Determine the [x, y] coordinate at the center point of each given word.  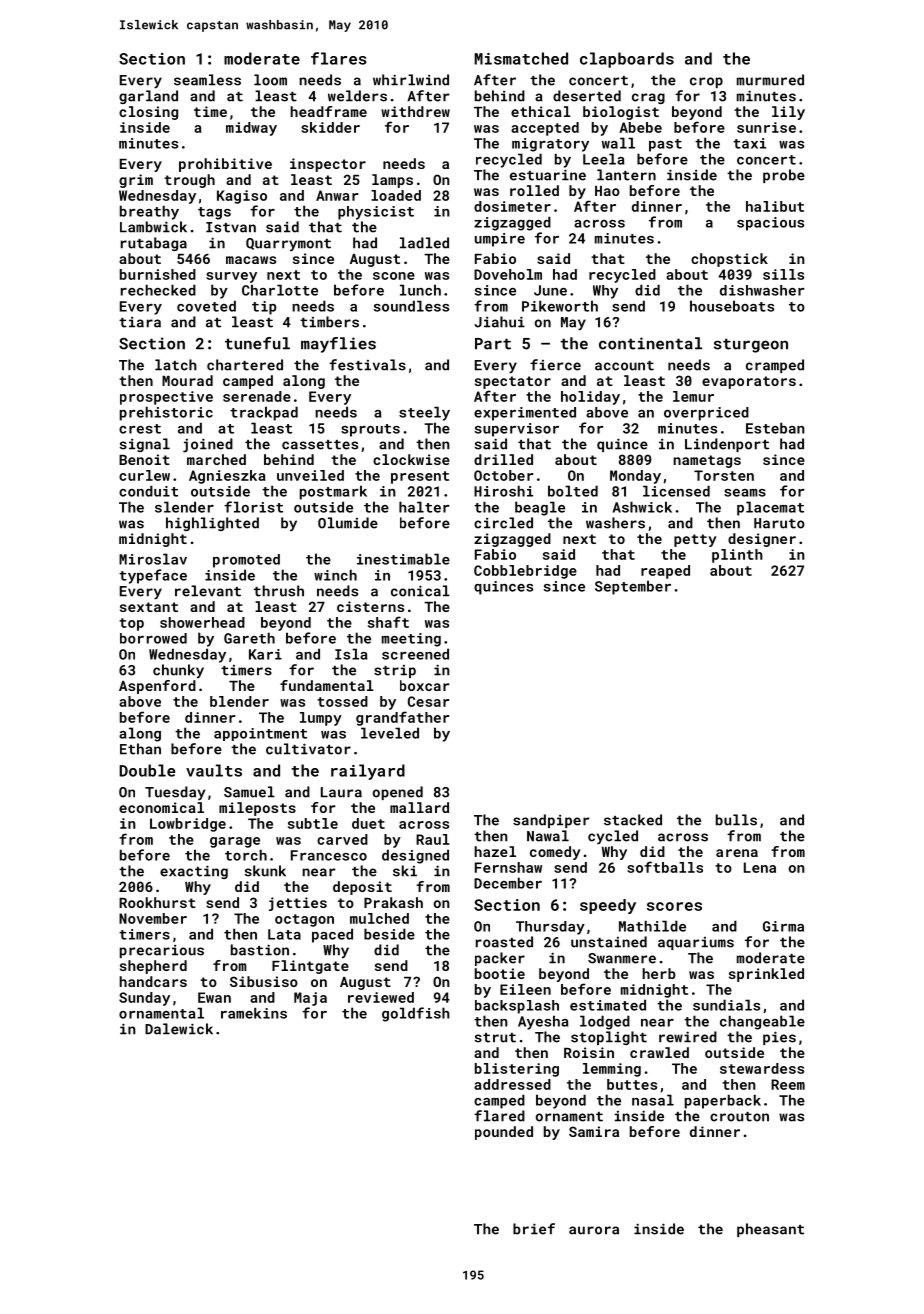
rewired [688, 1037]
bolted [573, 491]
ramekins [254, 1013]
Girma [783, 926]
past [665, 145]
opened [397, 793]
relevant [208, 591]
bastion [260, 950]
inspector [328, 165]
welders [357, 96]
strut [495, 1038]
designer [762, 540]
